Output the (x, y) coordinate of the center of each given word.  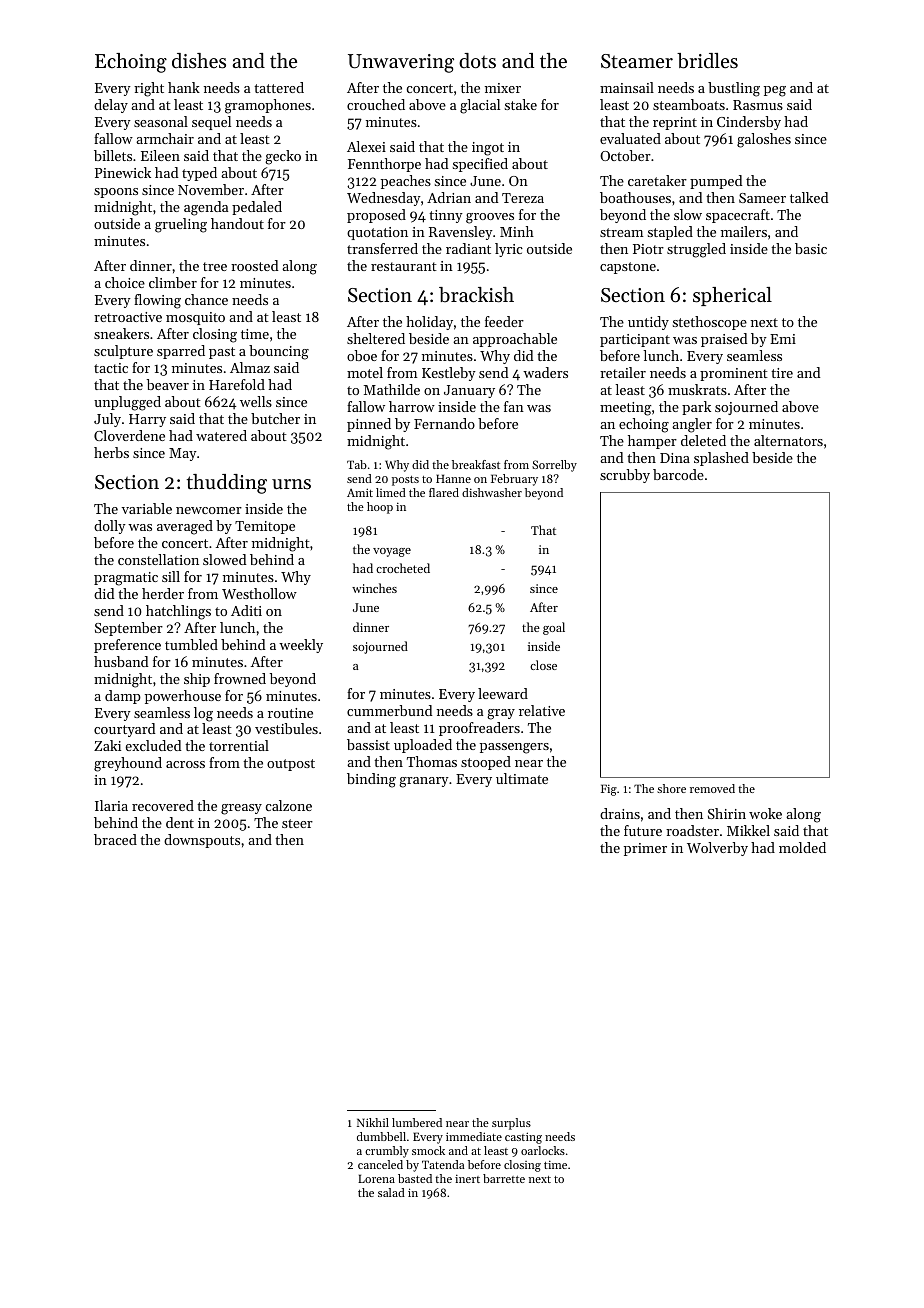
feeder (504, 321)
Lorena (376, 1178)
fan (514, 406)
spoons (116, 193)
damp (123, 697)
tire (782, 373)
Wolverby (717, 849)
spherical (732, 296)
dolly (110, 527)
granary (424, 782)
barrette (504, 1178)
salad (391, 1192)
